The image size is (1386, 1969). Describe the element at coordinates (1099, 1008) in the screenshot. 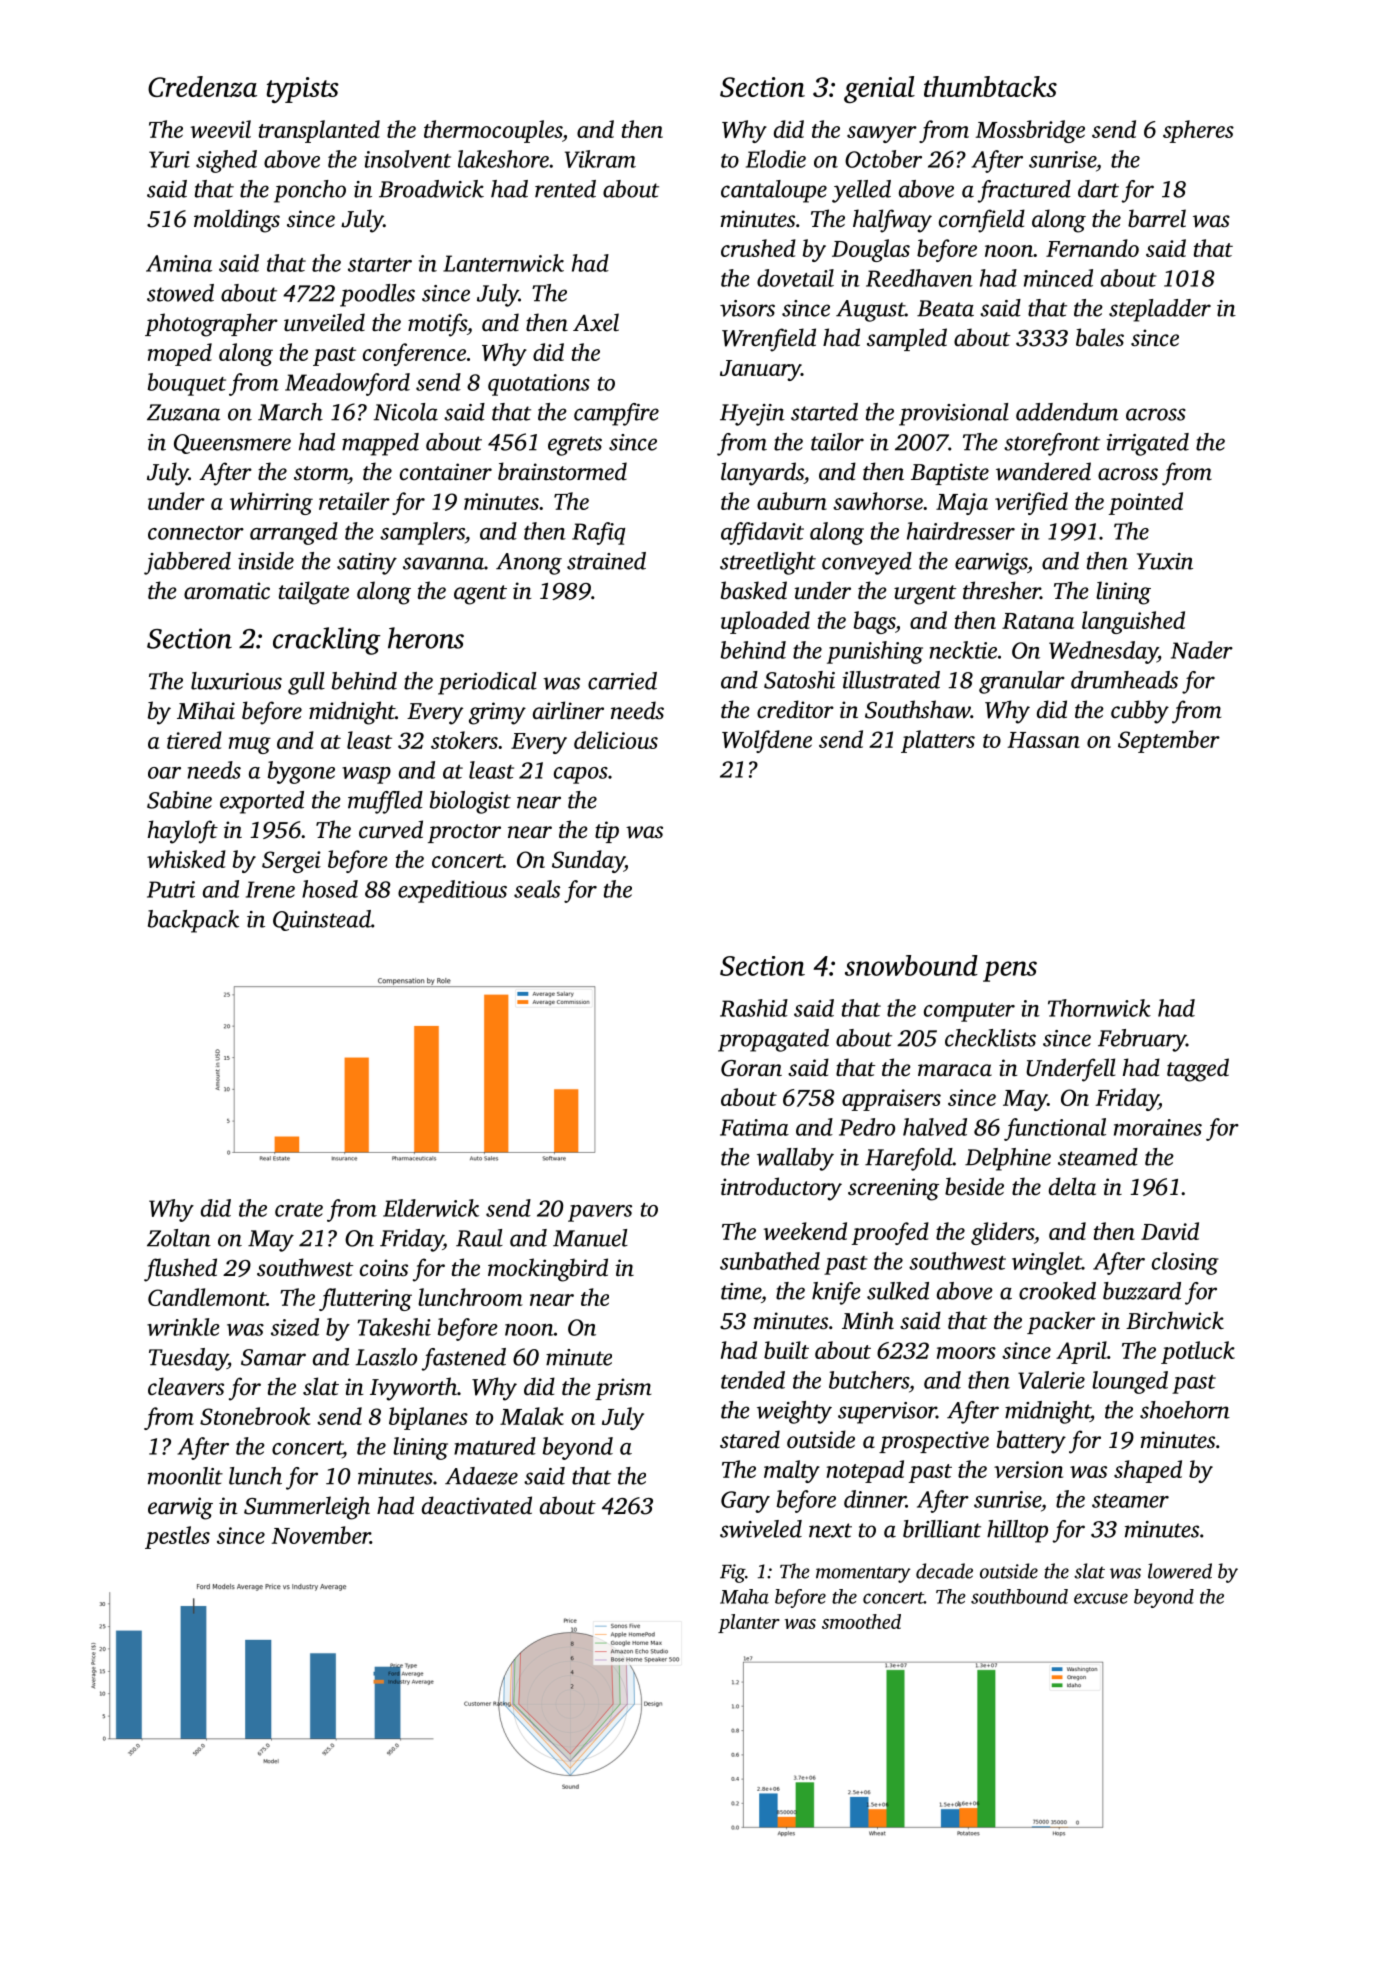

I see `Thornwick` at that location.
